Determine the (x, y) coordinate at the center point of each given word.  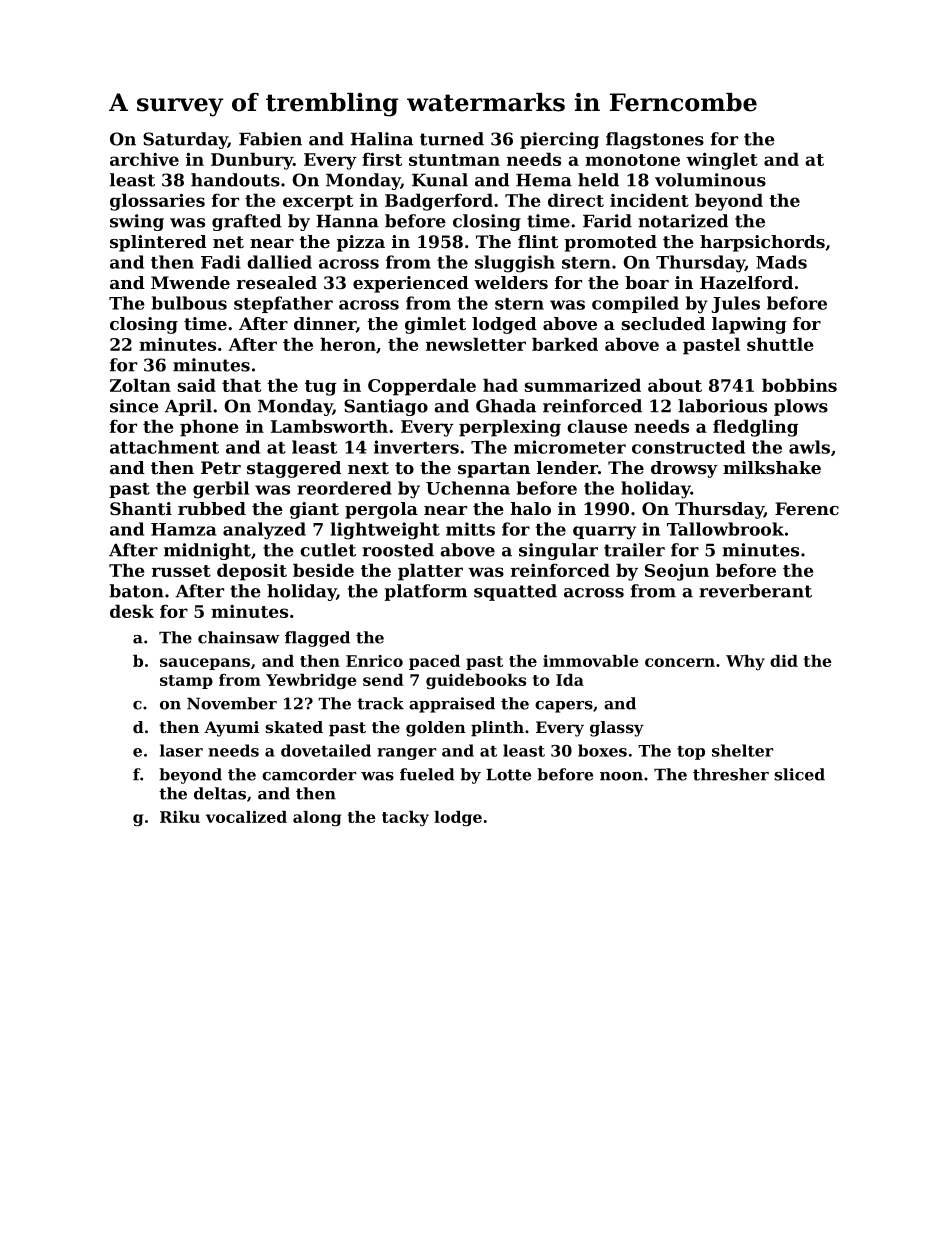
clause (597, 426)
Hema (544, 180)
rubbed (212, 508)
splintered (158, 243)
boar (647, 282)
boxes (602, 750)
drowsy (684, 469)
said (197, 385)
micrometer (570, 447)
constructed (688, 447)
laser (181, 750)
